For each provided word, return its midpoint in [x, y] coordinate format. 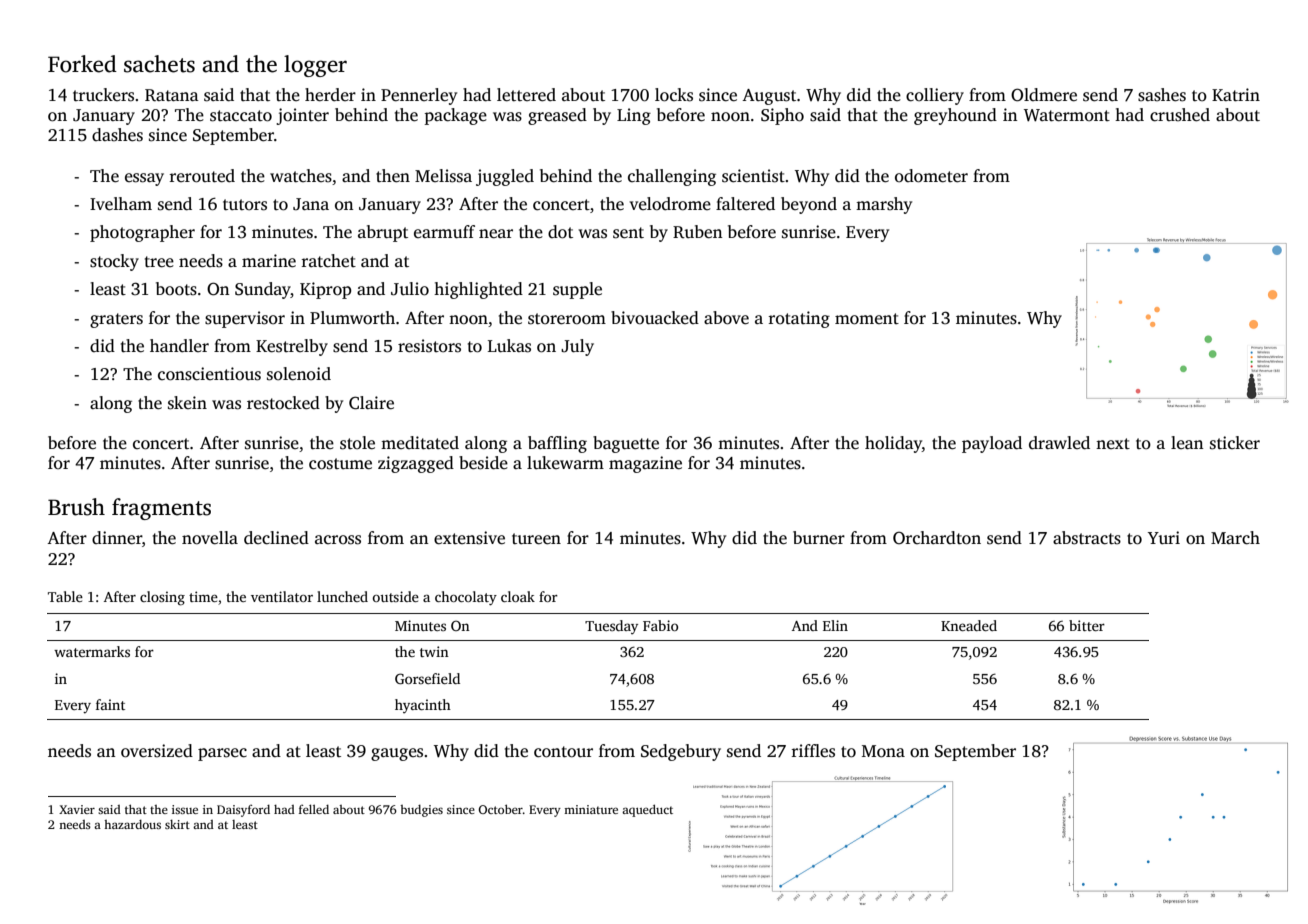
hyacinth [423, 706]
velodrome [670, 204]
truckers [103, 95]
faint [110, 704]
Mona [883, 751]
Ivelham [121, 204]
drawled [1059, 443]
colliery [935, 96]
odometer [931, 176]
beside [483, 463]
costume [340, 464]
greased [557, 116]
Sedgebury [681, 752]
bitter [1087, 625]
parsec [222, 754]
